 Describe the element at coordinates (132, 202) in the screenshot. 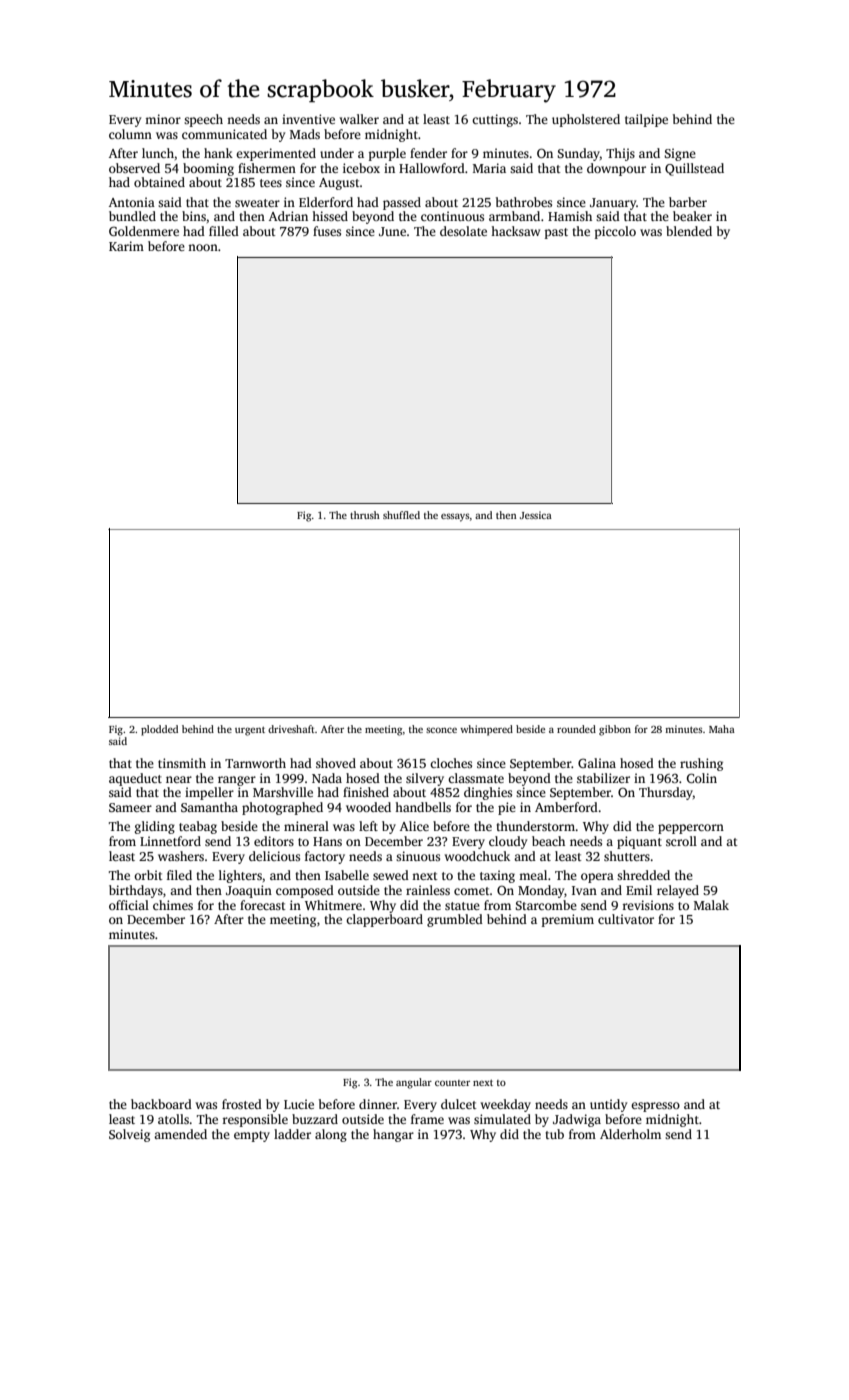

I see `Antonia` at that location.
